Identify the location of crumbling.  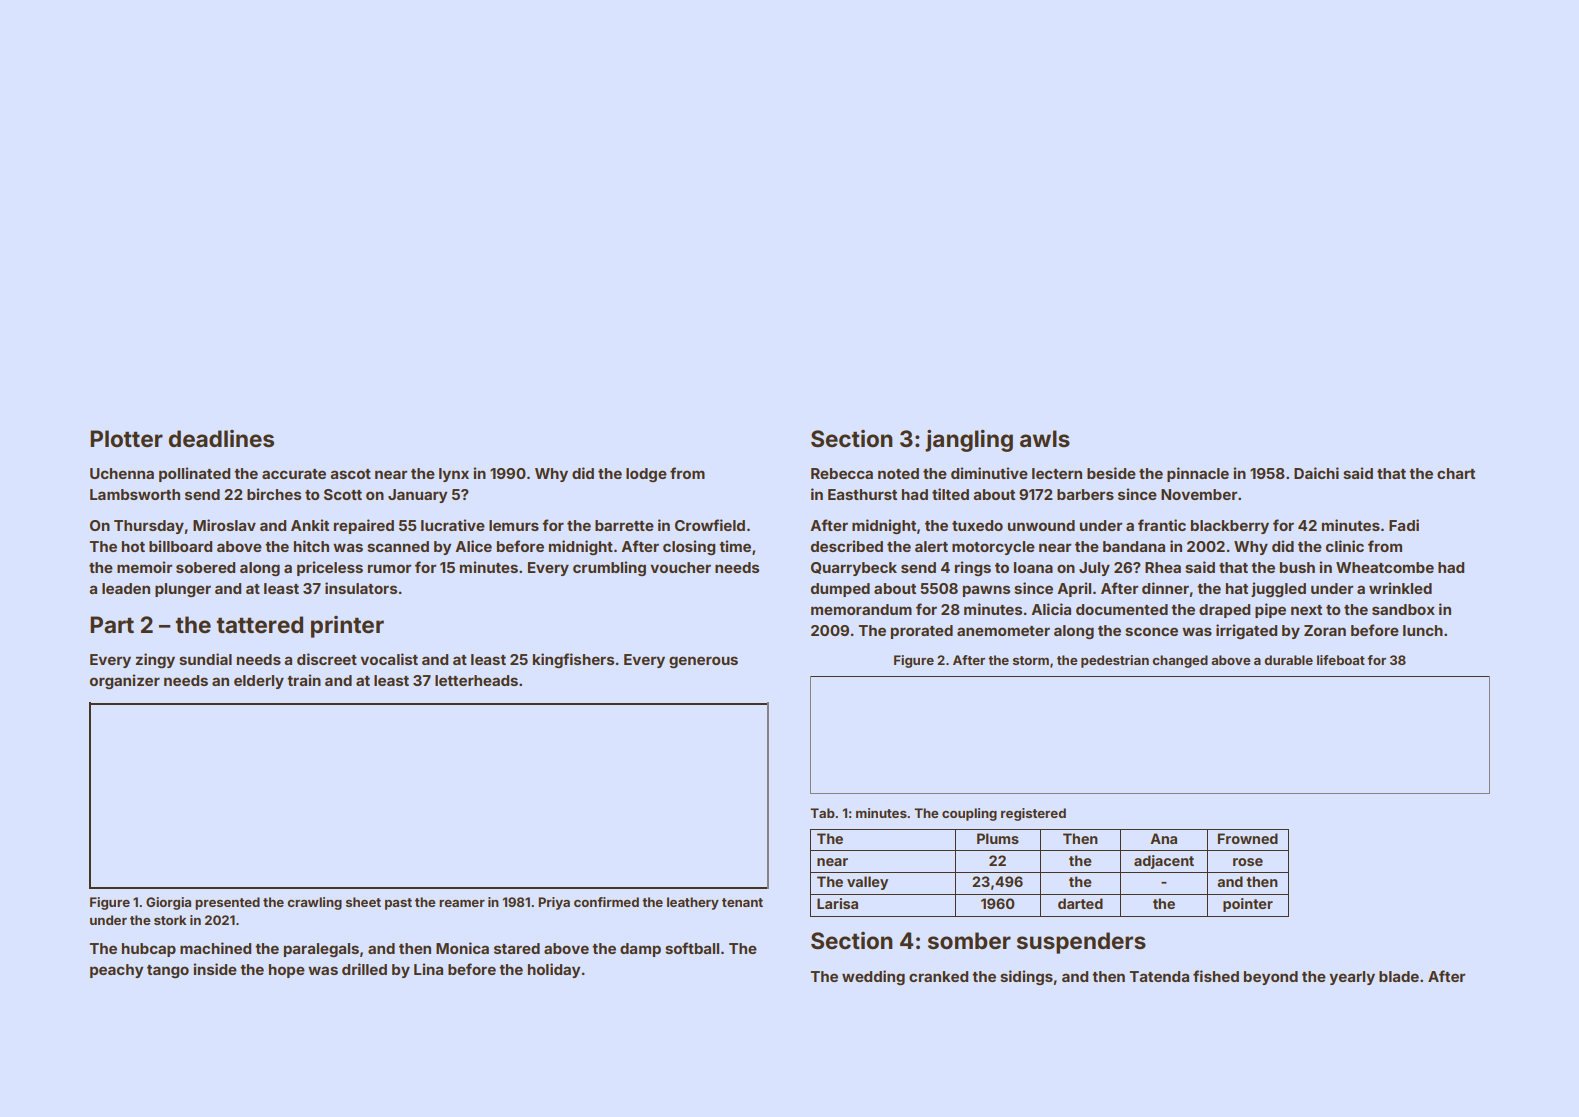
(609, 568).
